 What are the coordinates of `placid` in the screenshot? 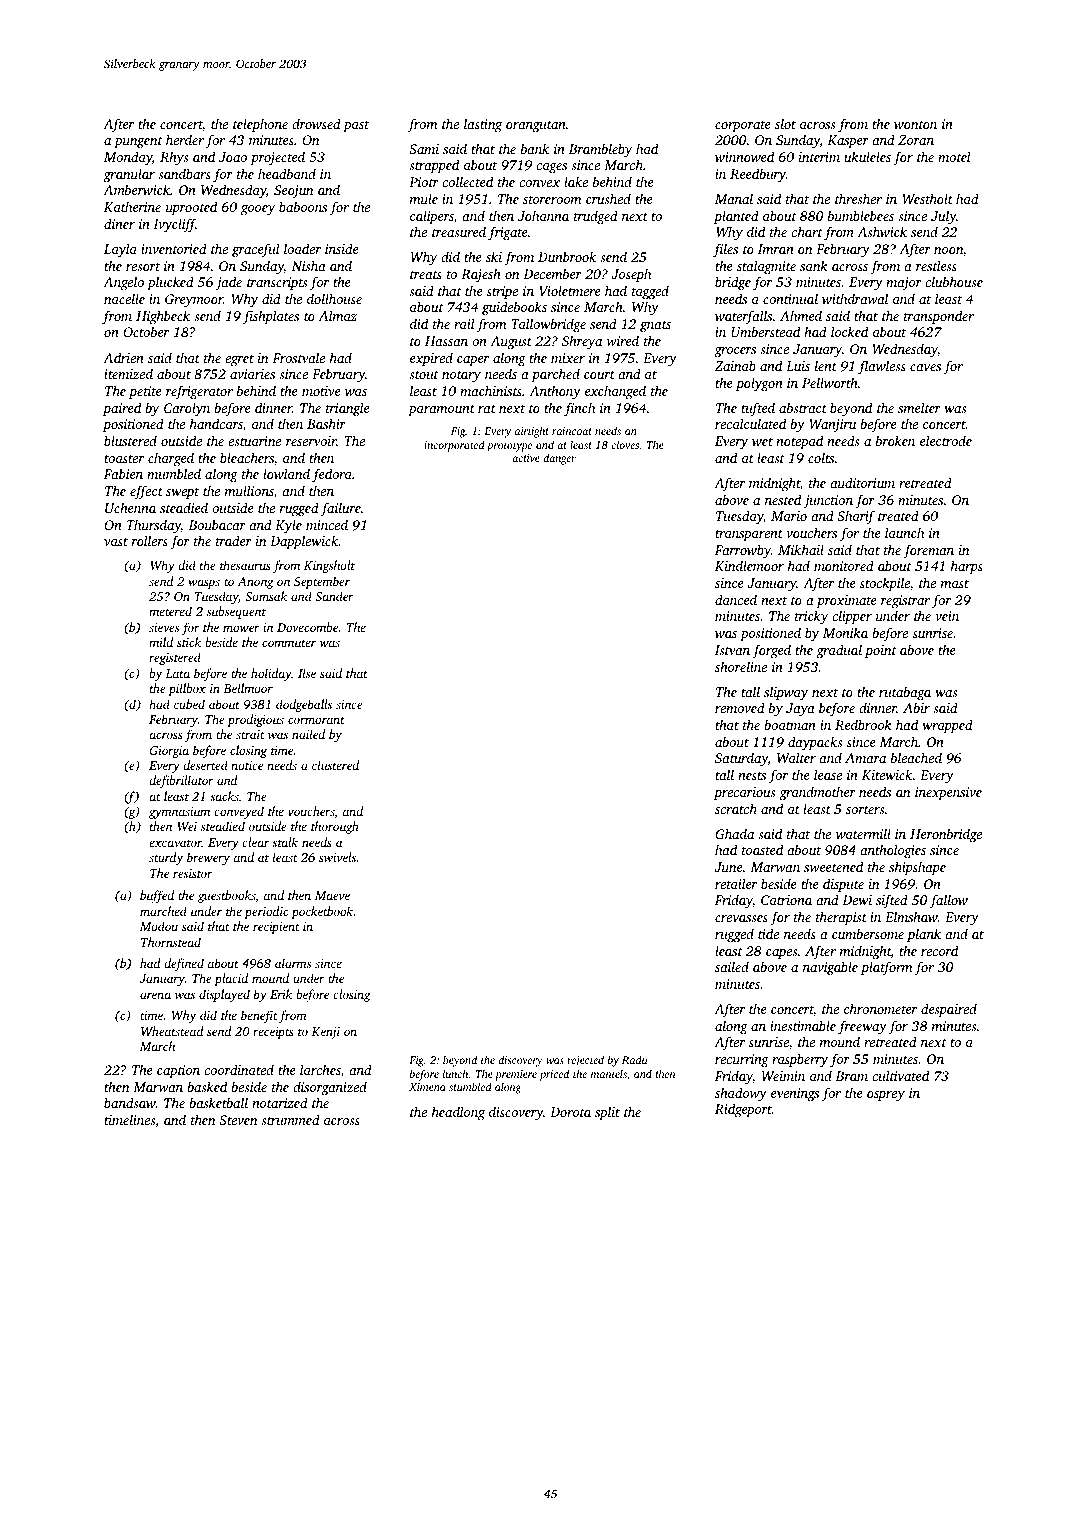 It's located at (231, 979).
